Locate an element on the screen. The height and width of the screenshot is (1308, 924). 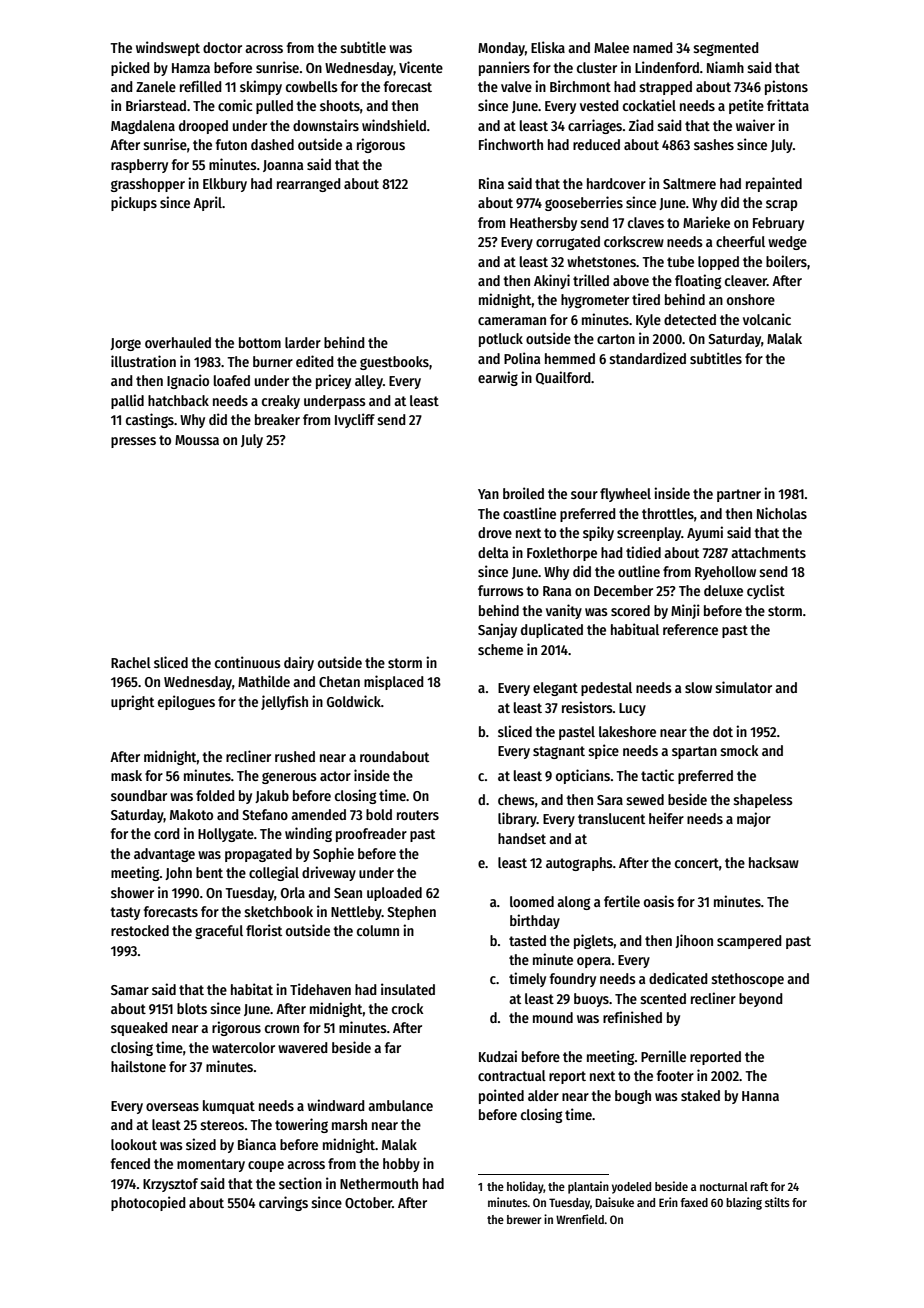
shoots is located at coordinates (340, 105).
